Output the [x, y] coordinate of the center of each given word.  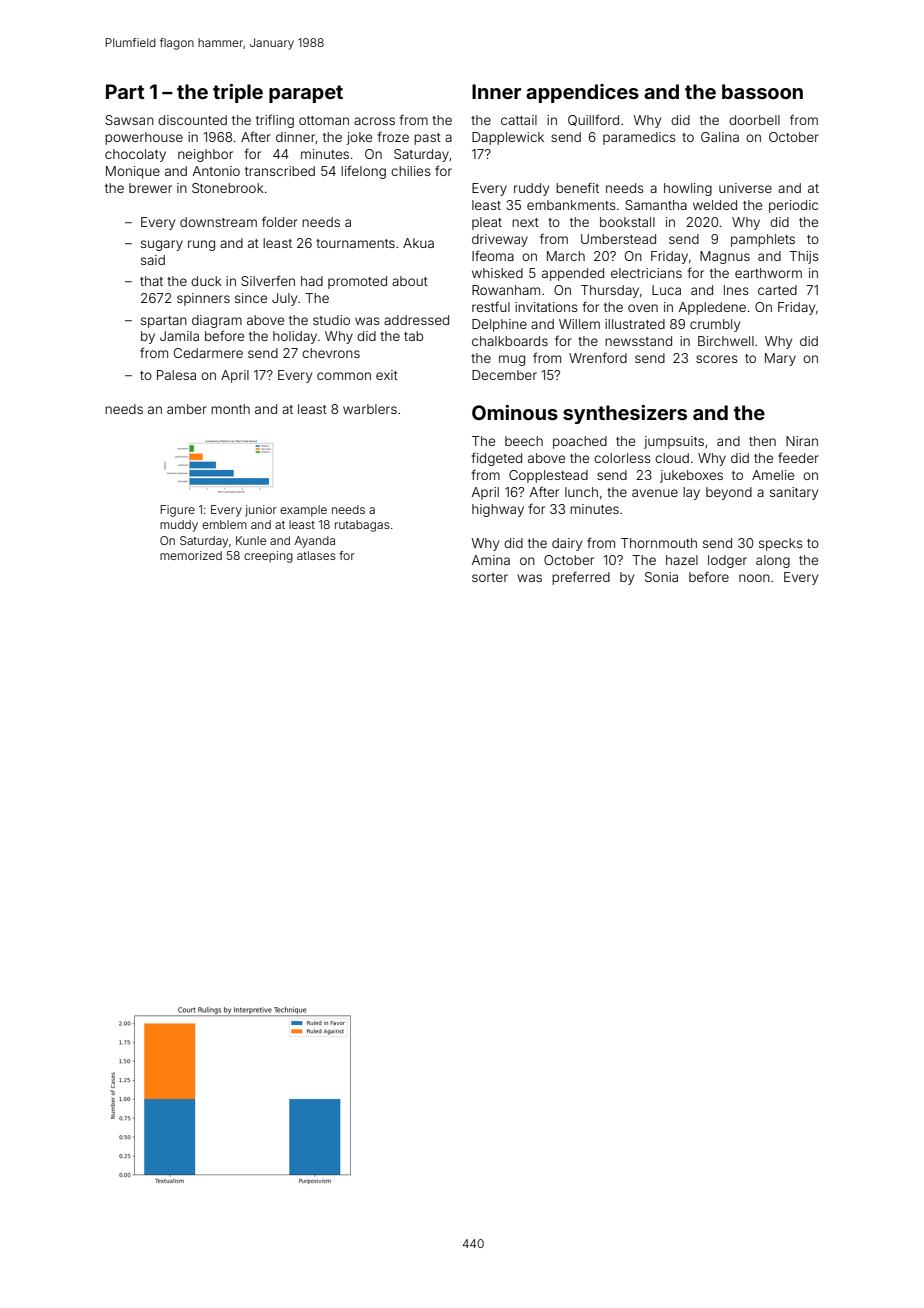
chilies [411, 171]
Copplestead [548, 476]
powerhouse [144, 138]
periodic [793, 206]
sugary [162, 245]
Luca [666, 290]
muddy [179, 526]
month [230, 409]
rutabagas [362, 526]
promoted [357, 282]
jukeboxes [691, 476]
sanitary [794, 493]
